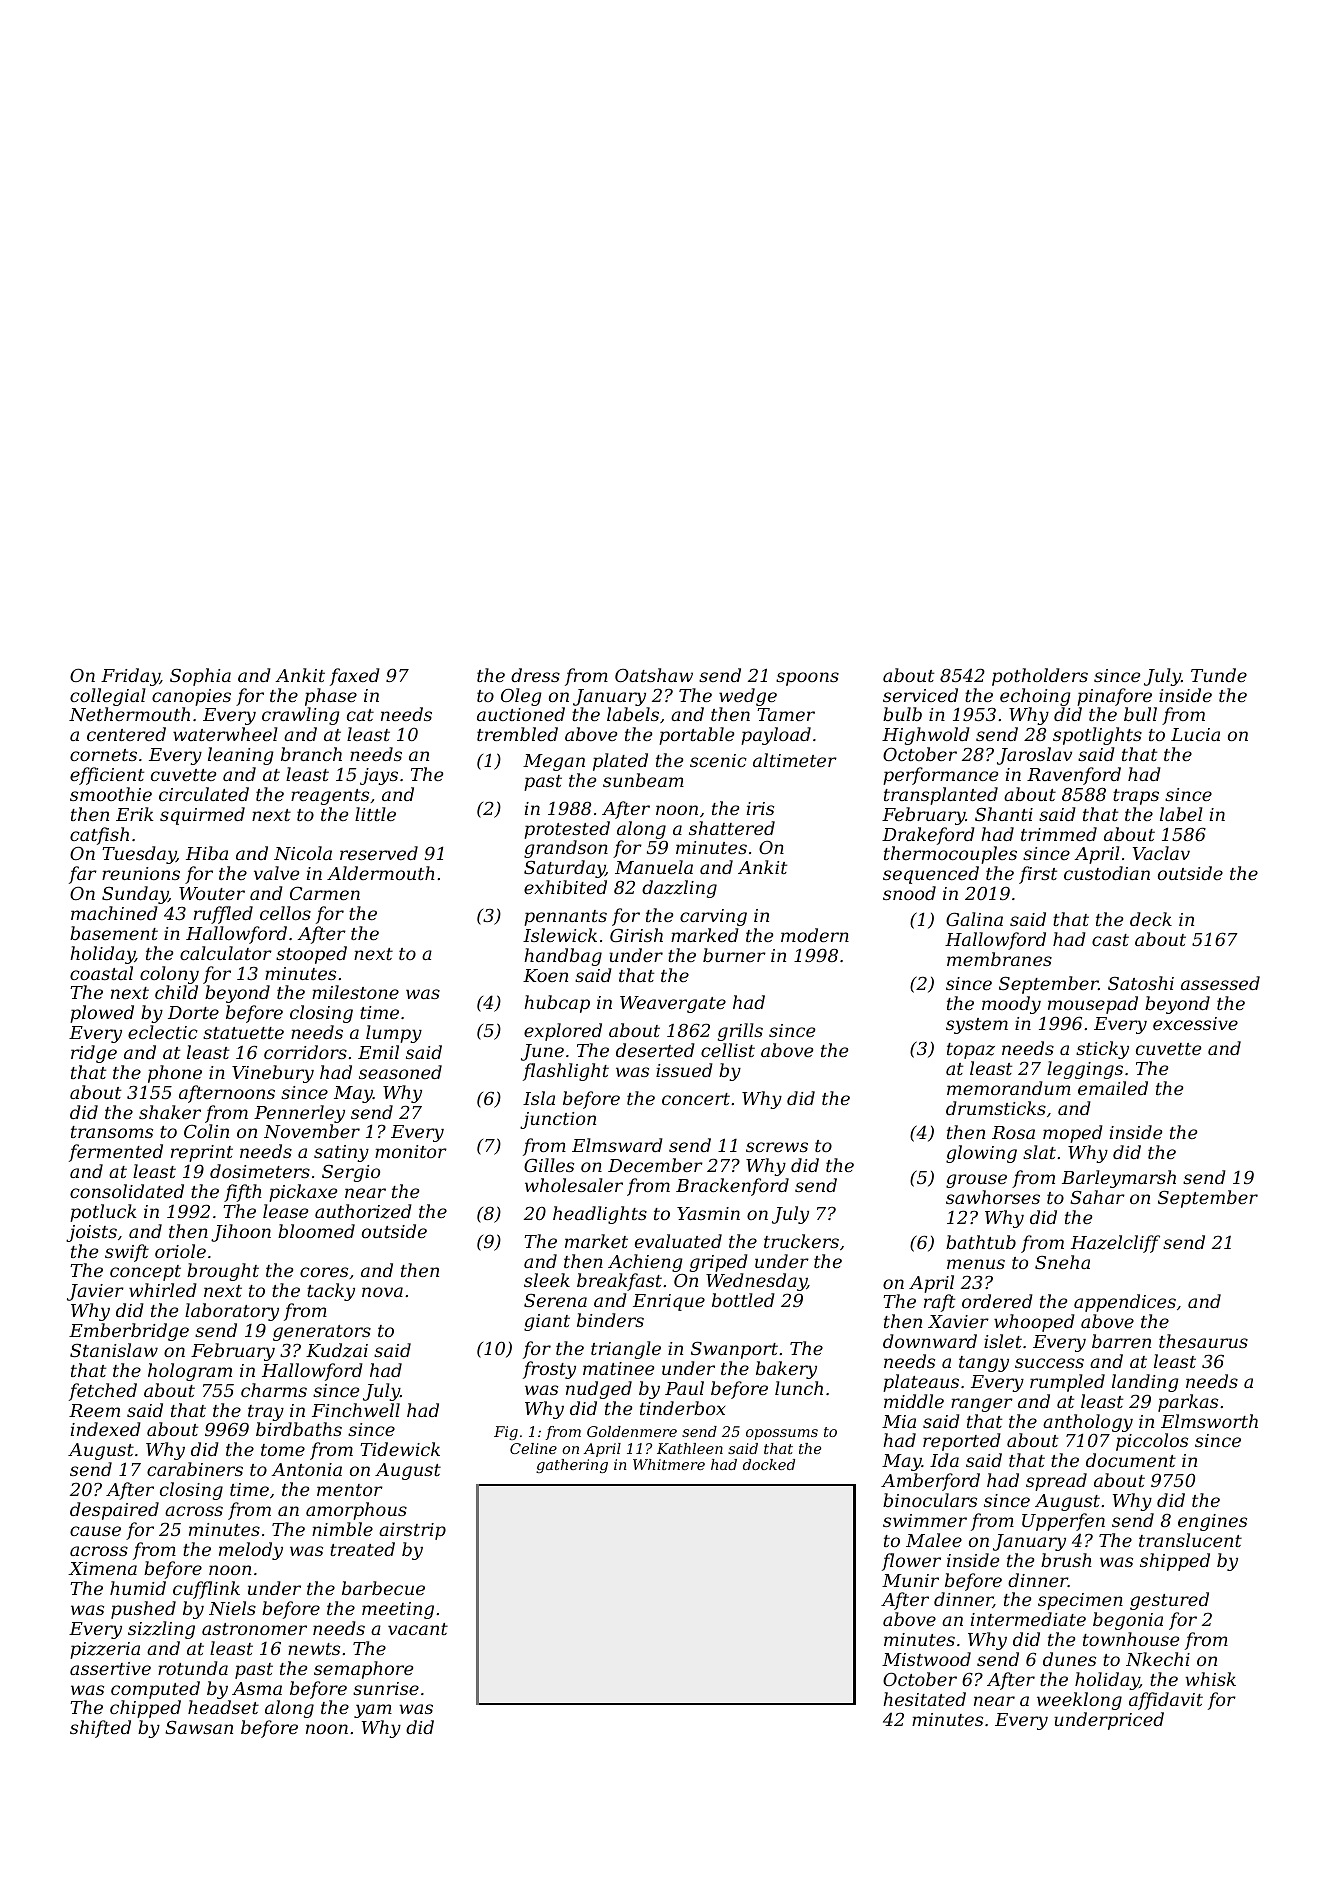 Image resolution: width=1332 pixels, height=1883 pixels. What do you see at coordinates (743, 1300) in the screenshot?
I see `bottled` at bounding box center [743, 1300].
